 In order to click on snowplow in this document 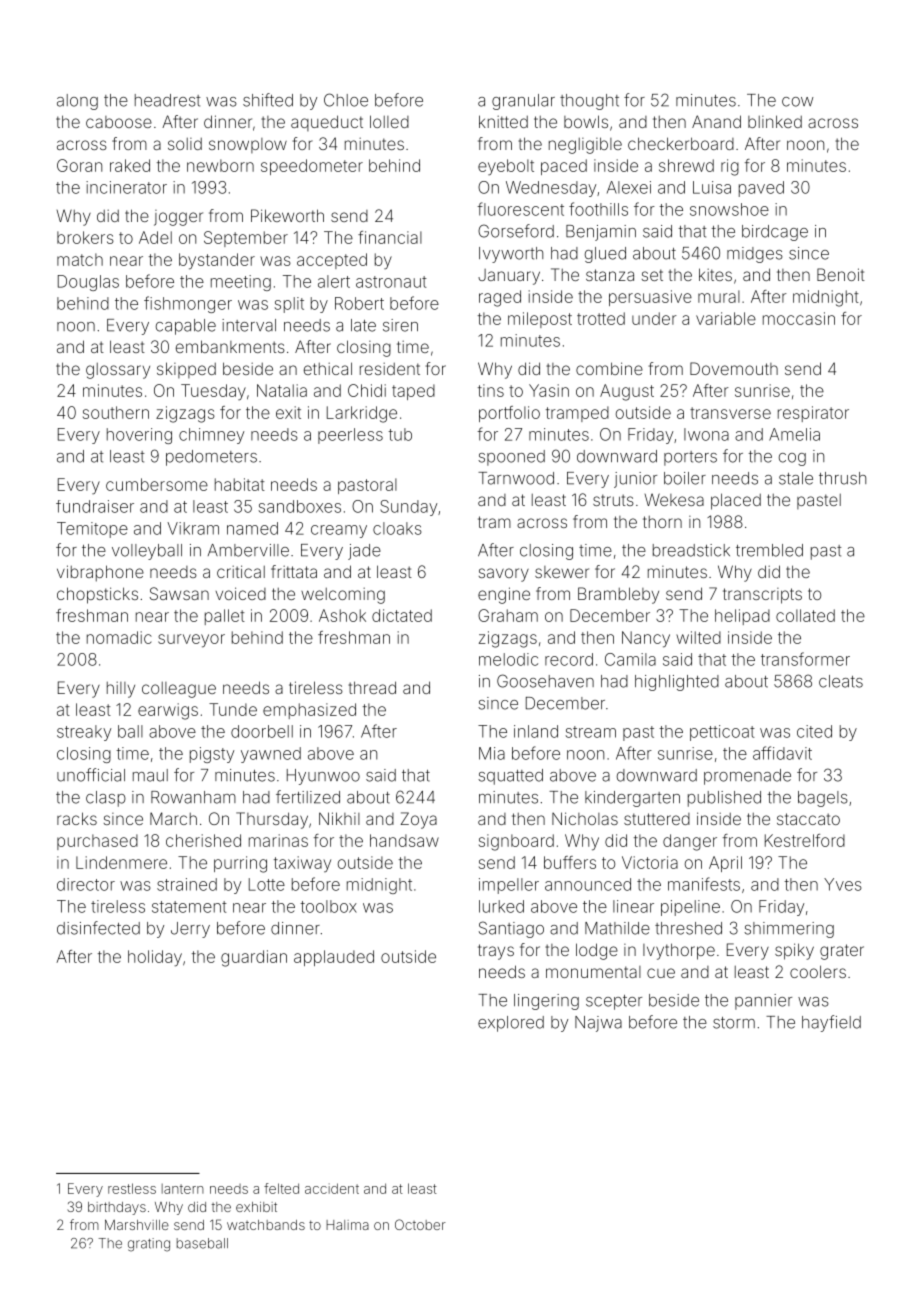, I will do `click(248, 145)`.
